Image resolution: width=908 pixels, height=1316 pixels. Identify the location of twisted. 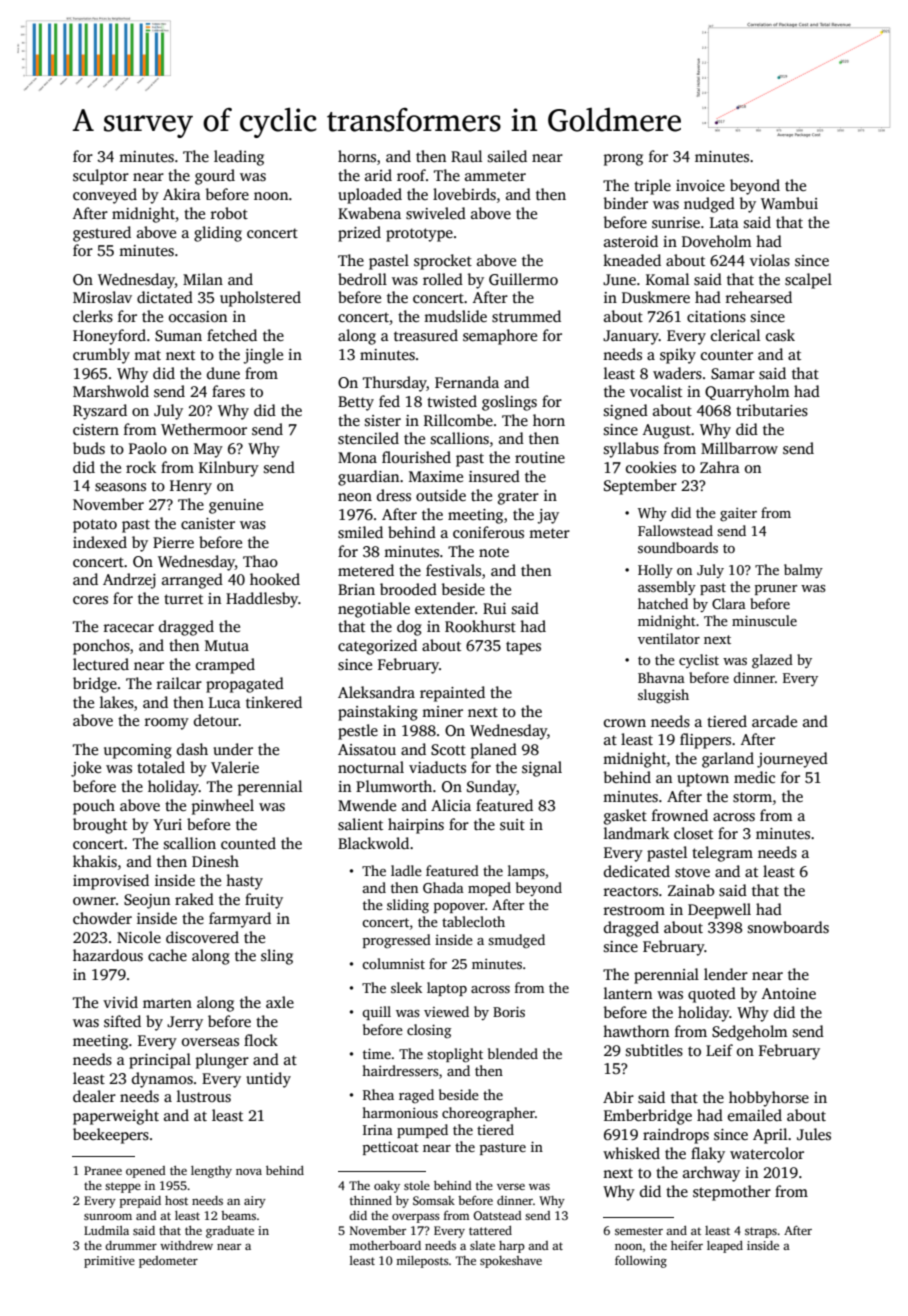
(452, 401).
